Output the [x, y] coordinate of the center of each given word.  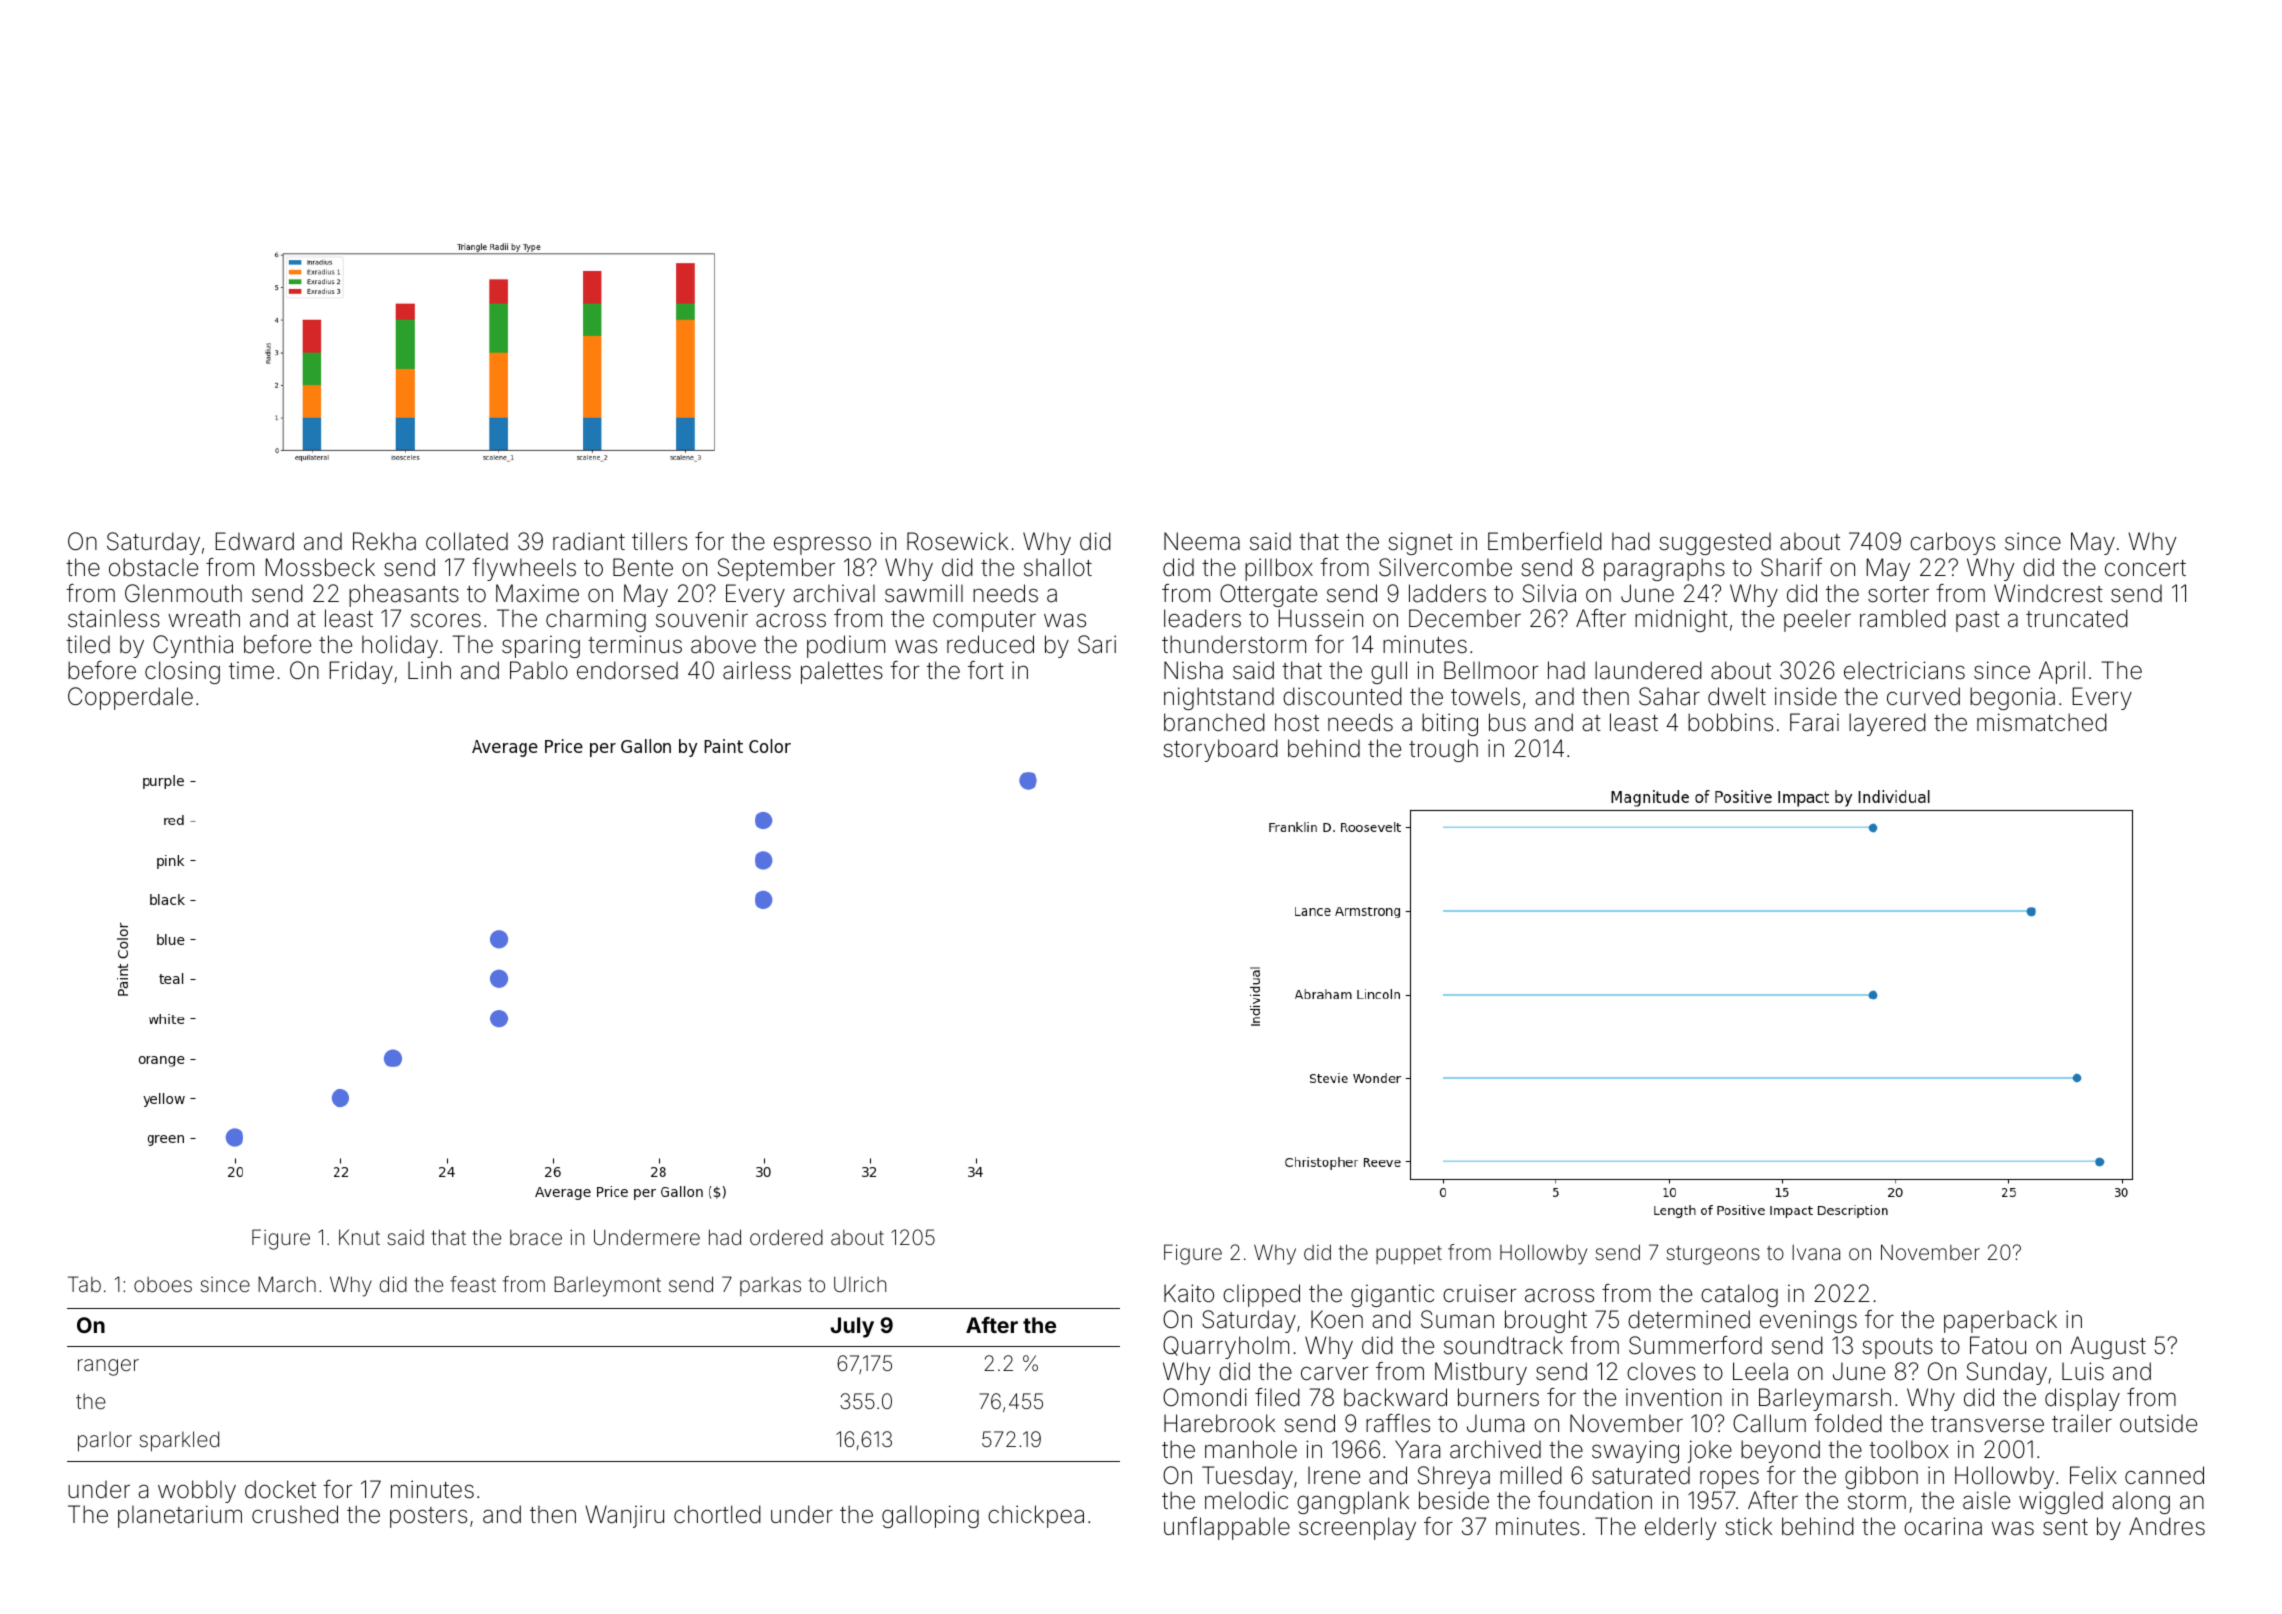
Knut [359, 1237]
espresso [822, 545]
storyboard [1220, 750]
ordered [786, 1237]
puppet [1409, 1255]
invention [1674, 1397]
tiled [88, 644]
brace [536, 1237]
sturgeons [1713, 1255]
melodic [1246, 1500]
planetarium [180, 1516]
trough [1443, 750]
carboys [1952, 543]
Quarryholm [1226, 1347]
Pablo [539, 670]
